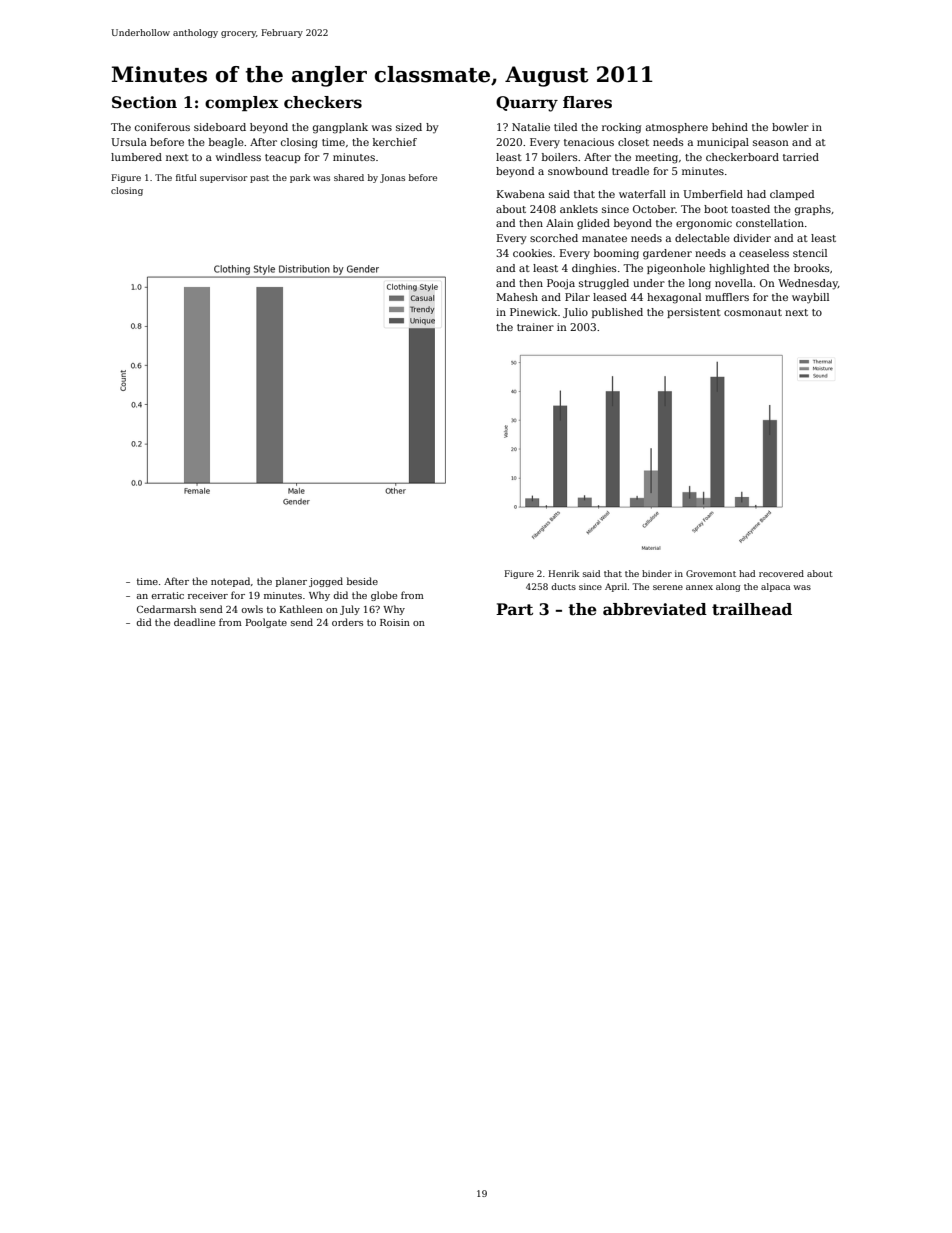 The image size is (952, 1233). I want to click on Roisin, so click(395, 622).
